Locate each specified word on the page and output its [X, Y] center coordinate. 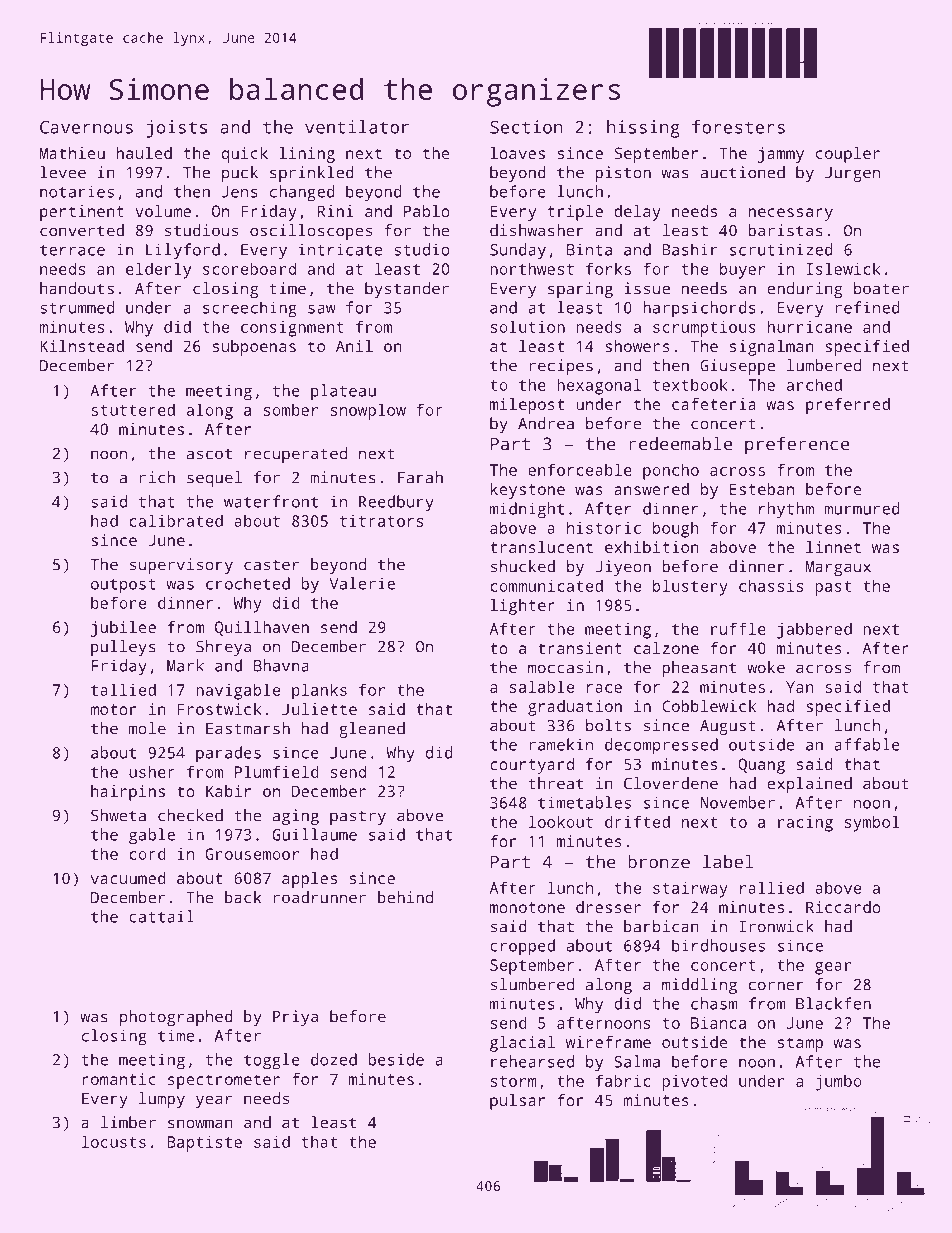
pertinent [82, 213]
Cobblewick [709, 706]
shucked [523, 566]
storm [514, 1081]
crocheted [248, 583]
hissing [643, 129]
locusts [114, 1141]
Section [526, 127]
